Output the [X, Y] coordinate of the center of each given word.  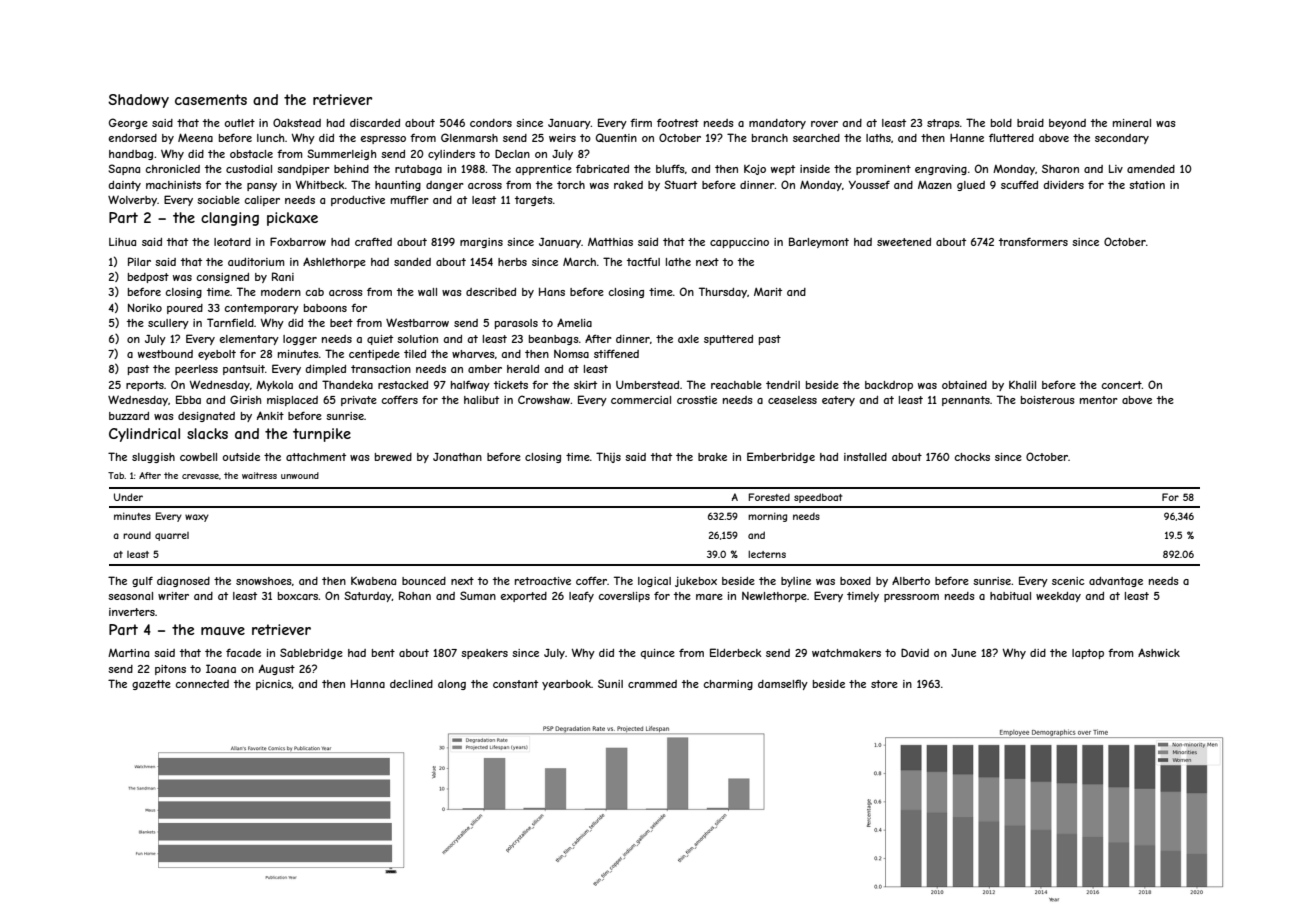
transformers [1033, 241]
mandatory [777, 124]
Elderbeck [736, 652]
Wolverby [132, 200]
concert [1121, 385]
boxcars [298, 596]
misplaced [292, 401]
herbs [512, 262]
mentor [1099, 400]
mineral [1132, 123]
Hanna [368, 684]
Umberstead [647, 384]
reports [145, 386]
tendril [783, 385]
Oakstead [297, 122]
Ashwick [1159, 653]
